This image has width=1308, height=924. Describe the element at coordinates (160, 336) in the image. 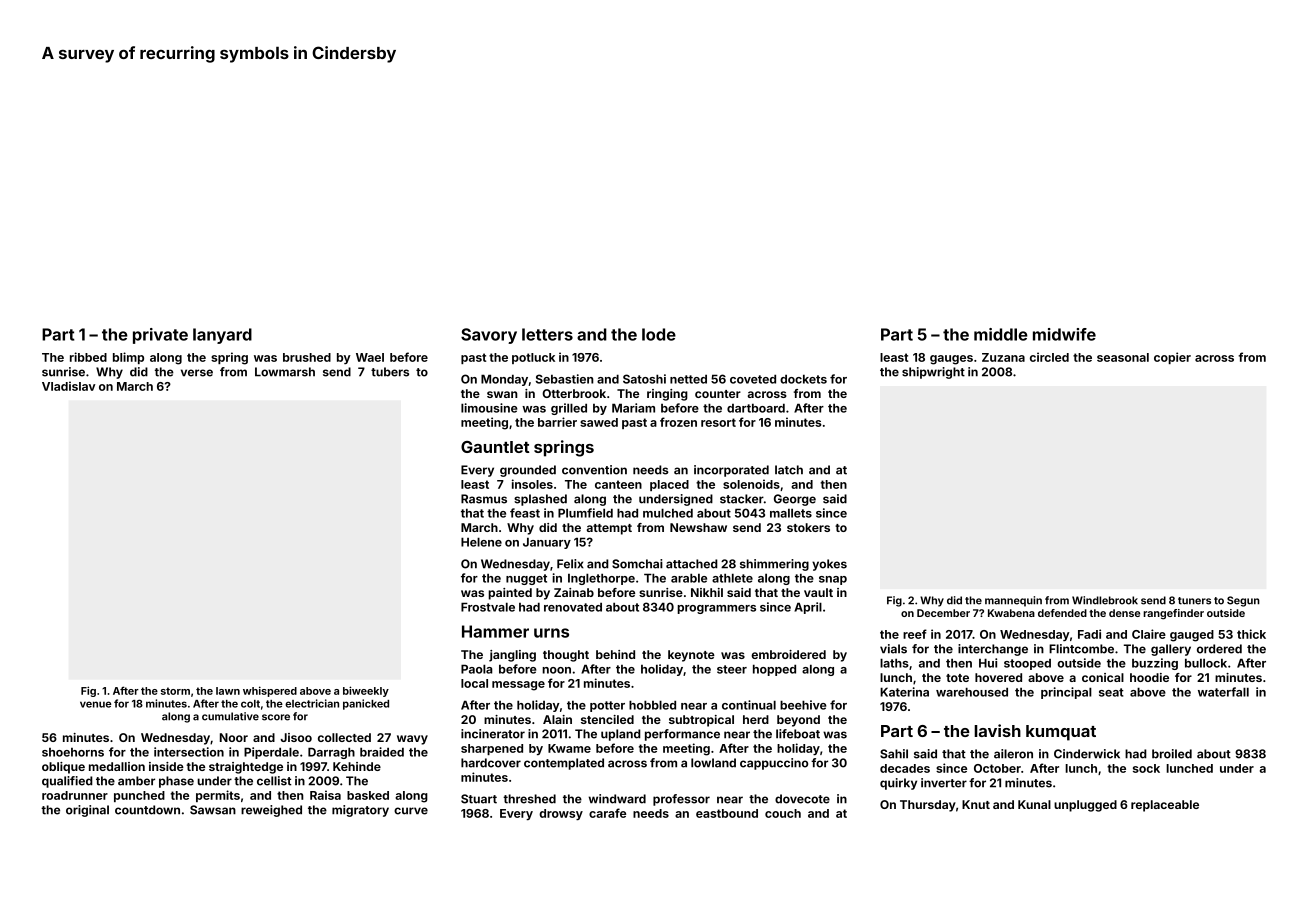

I see `private` at that location.
